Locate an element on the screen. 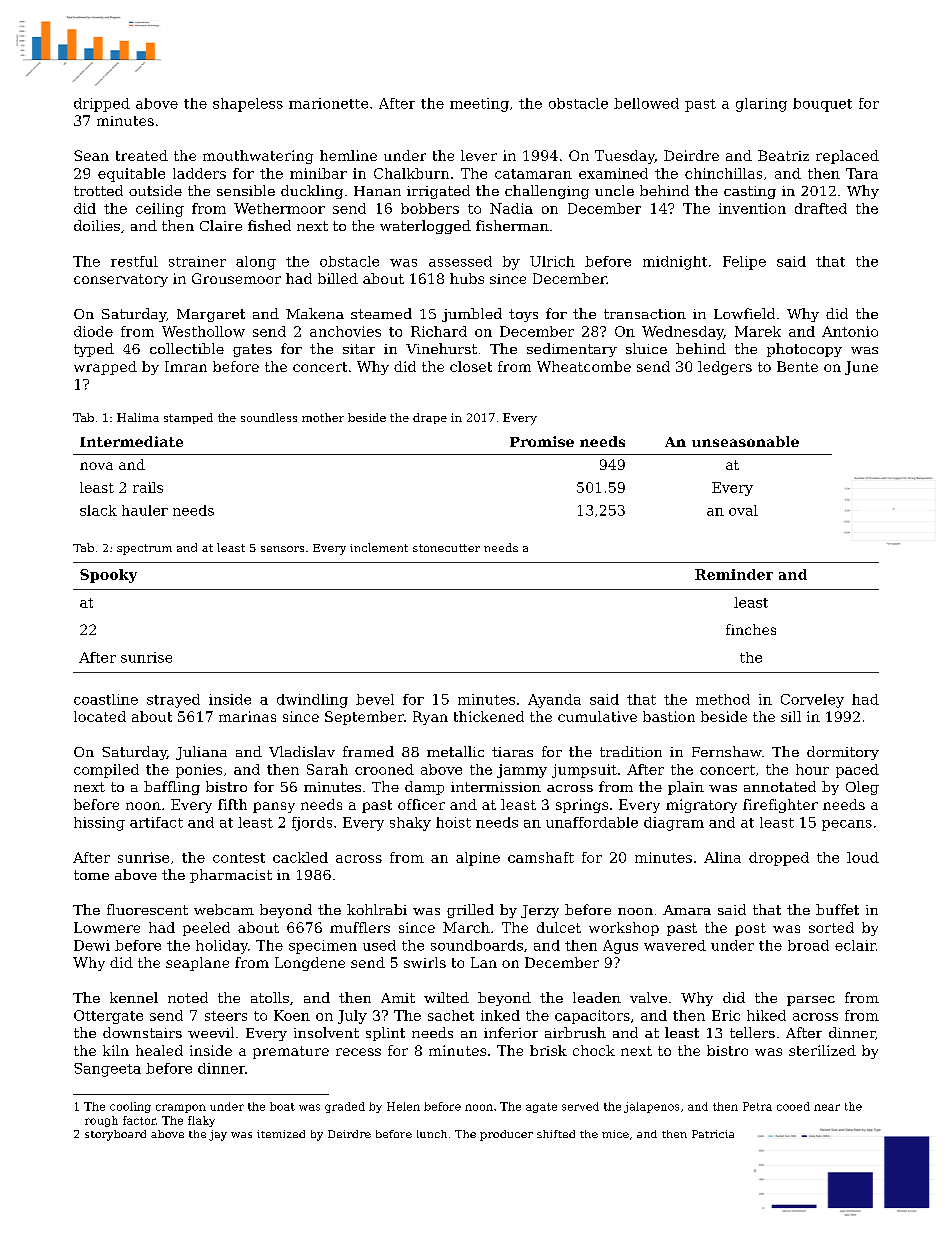 This screenshot has width=952, height=1233. specimen is located at coordinates (323, 947).
